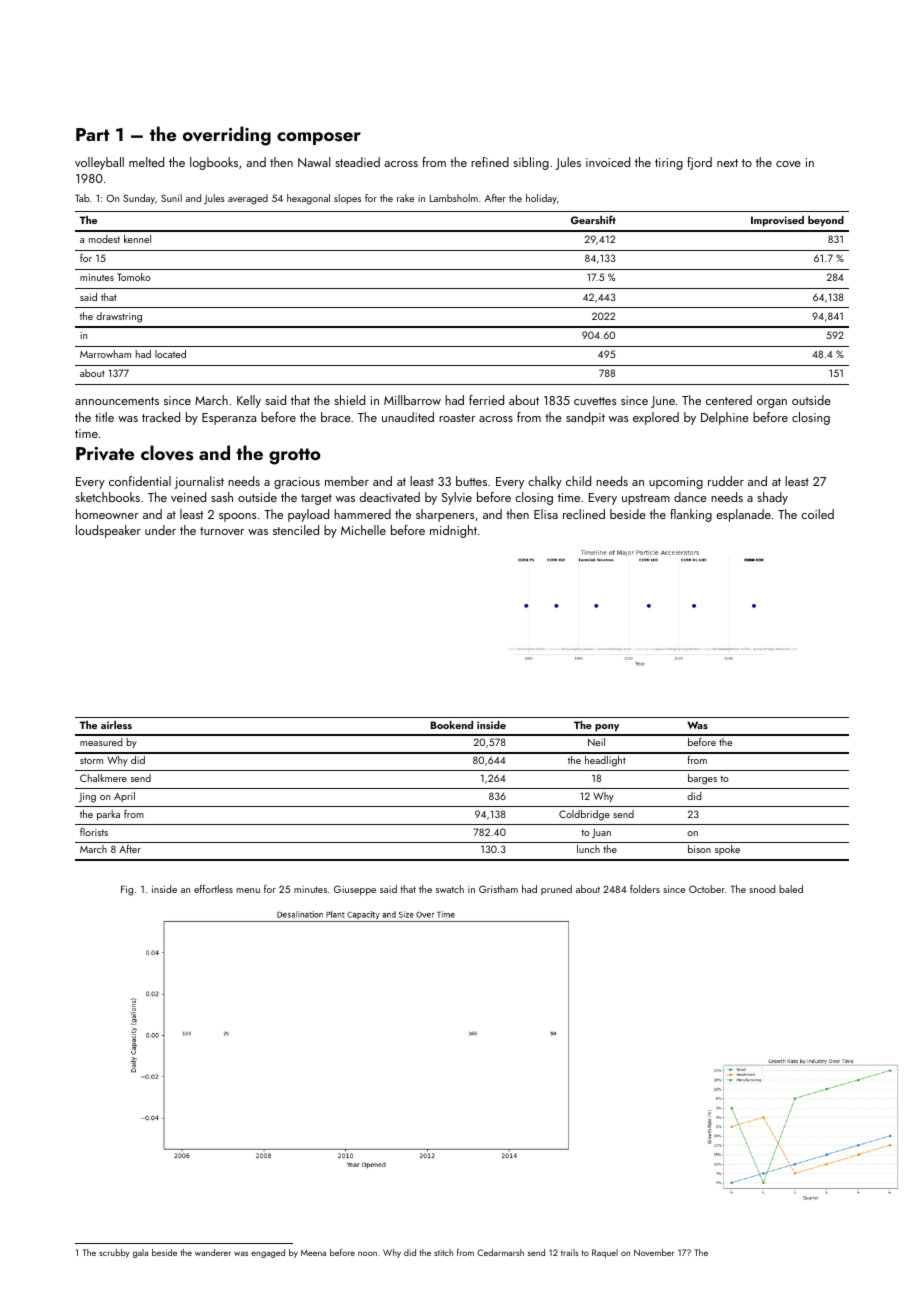 The width and height of the screenshot is (924, 1308). I want to click on wanderer, so click(213, 1252).
